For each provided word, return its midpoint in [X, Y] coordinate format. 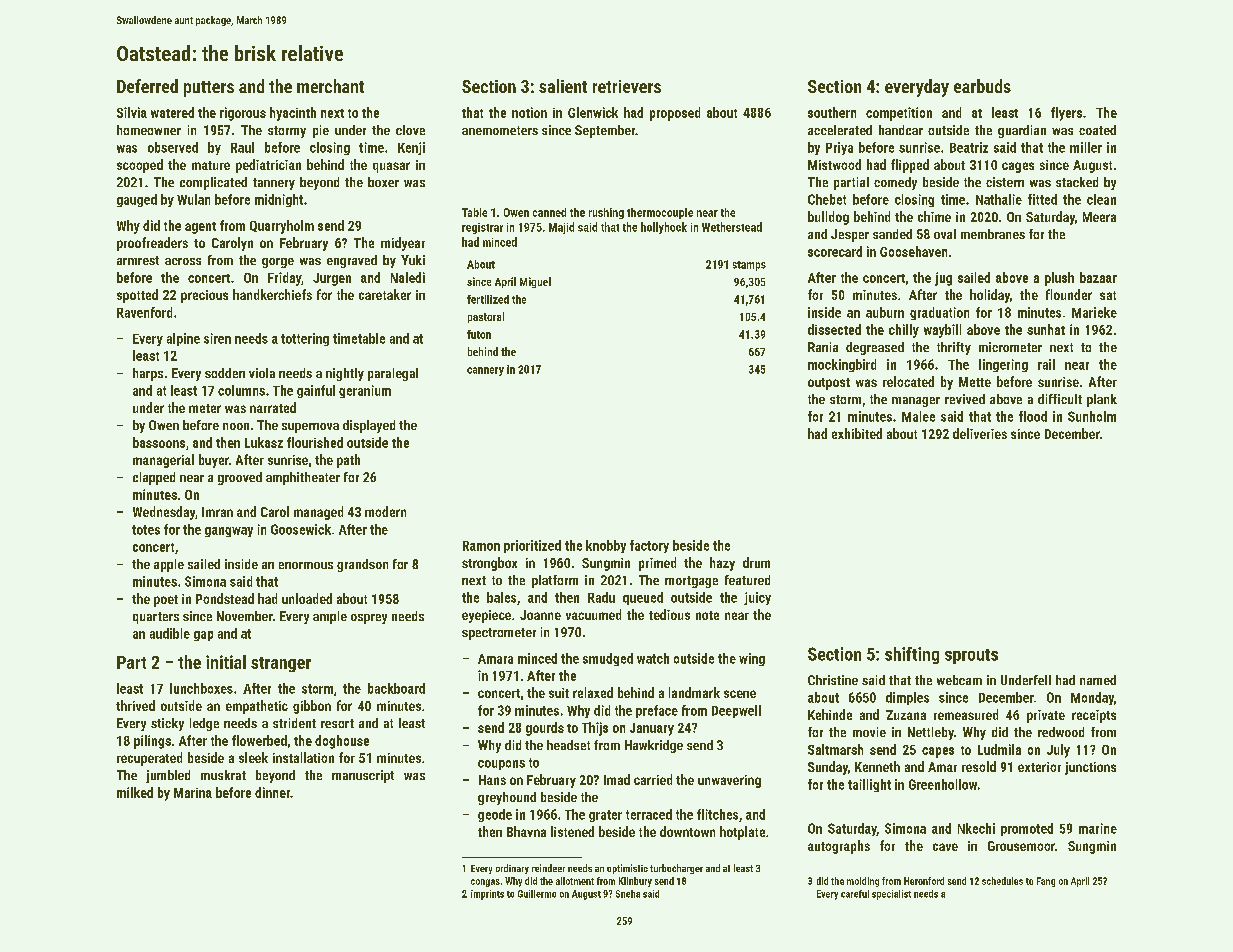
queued [643, 598]
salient [563, 86]
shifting [912, 655]
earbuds [982, 86]
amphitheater [303, 478]
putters [209, 89]
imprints [487, 895]
